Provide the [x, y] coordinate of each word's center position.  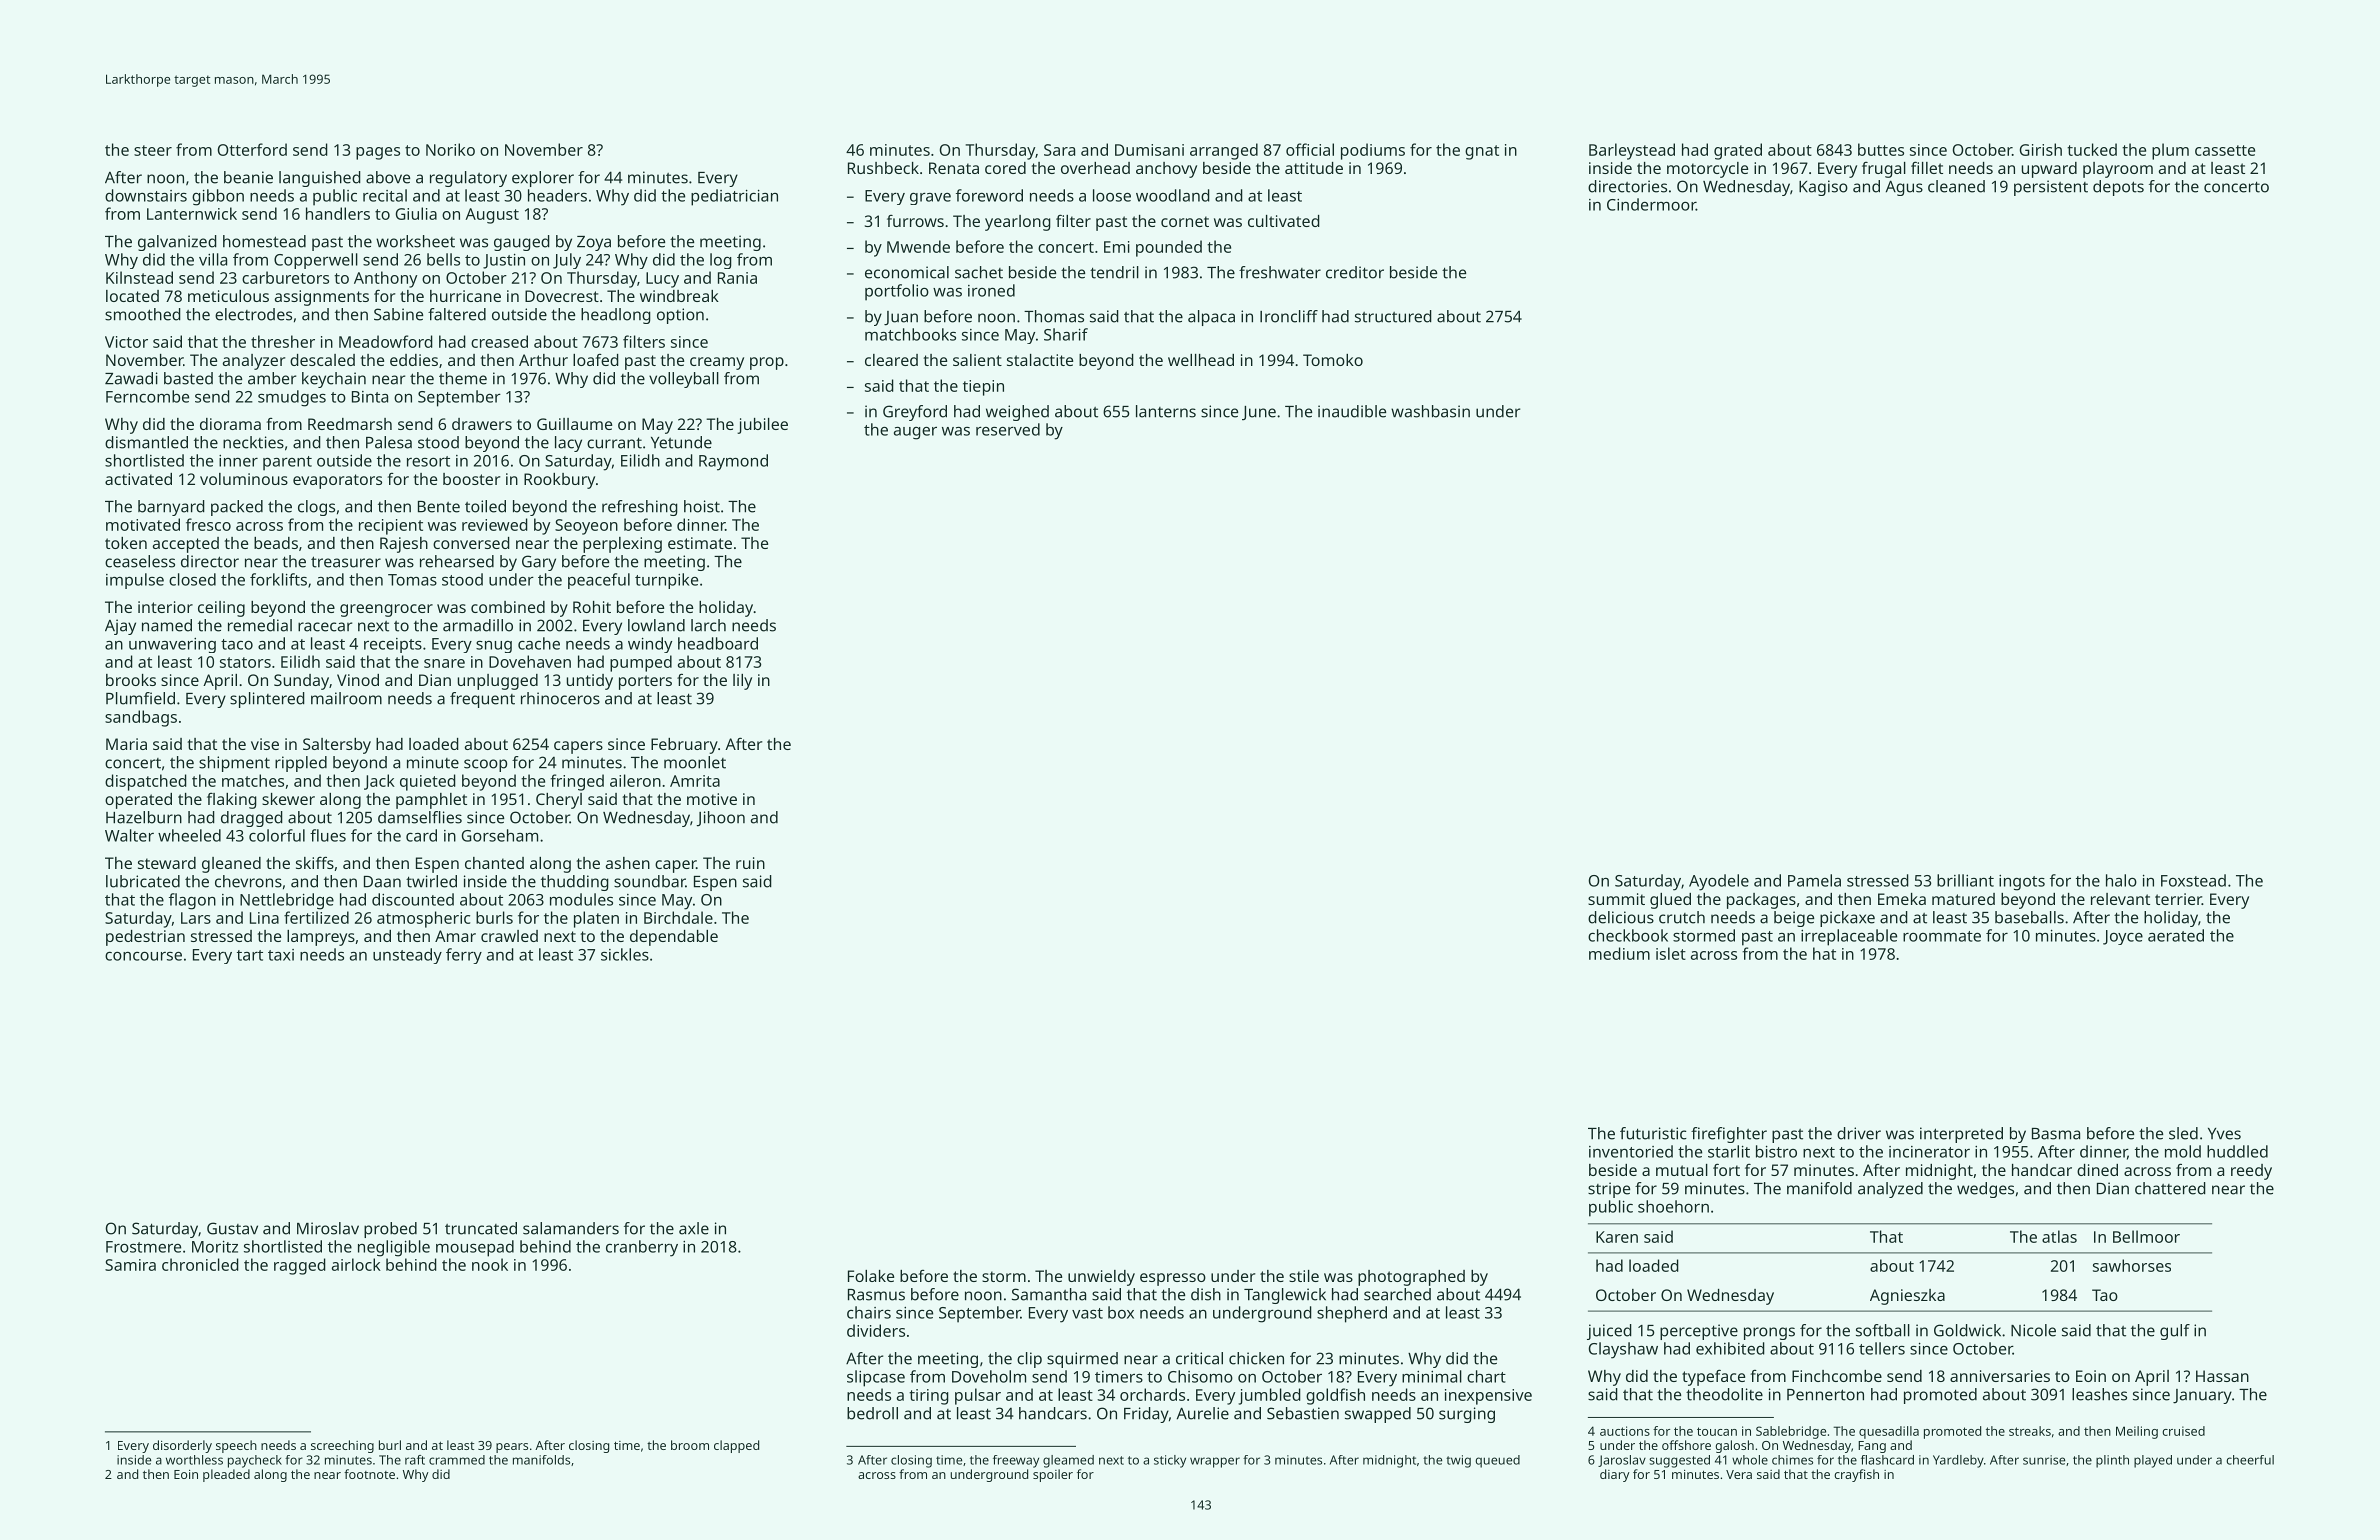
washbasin [1430, 411]
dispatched [146, 782]
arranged [1224, 151]
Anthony [385, 279]
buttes [1881, 149]
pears [512, 1448]
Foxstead [2193, 880]
